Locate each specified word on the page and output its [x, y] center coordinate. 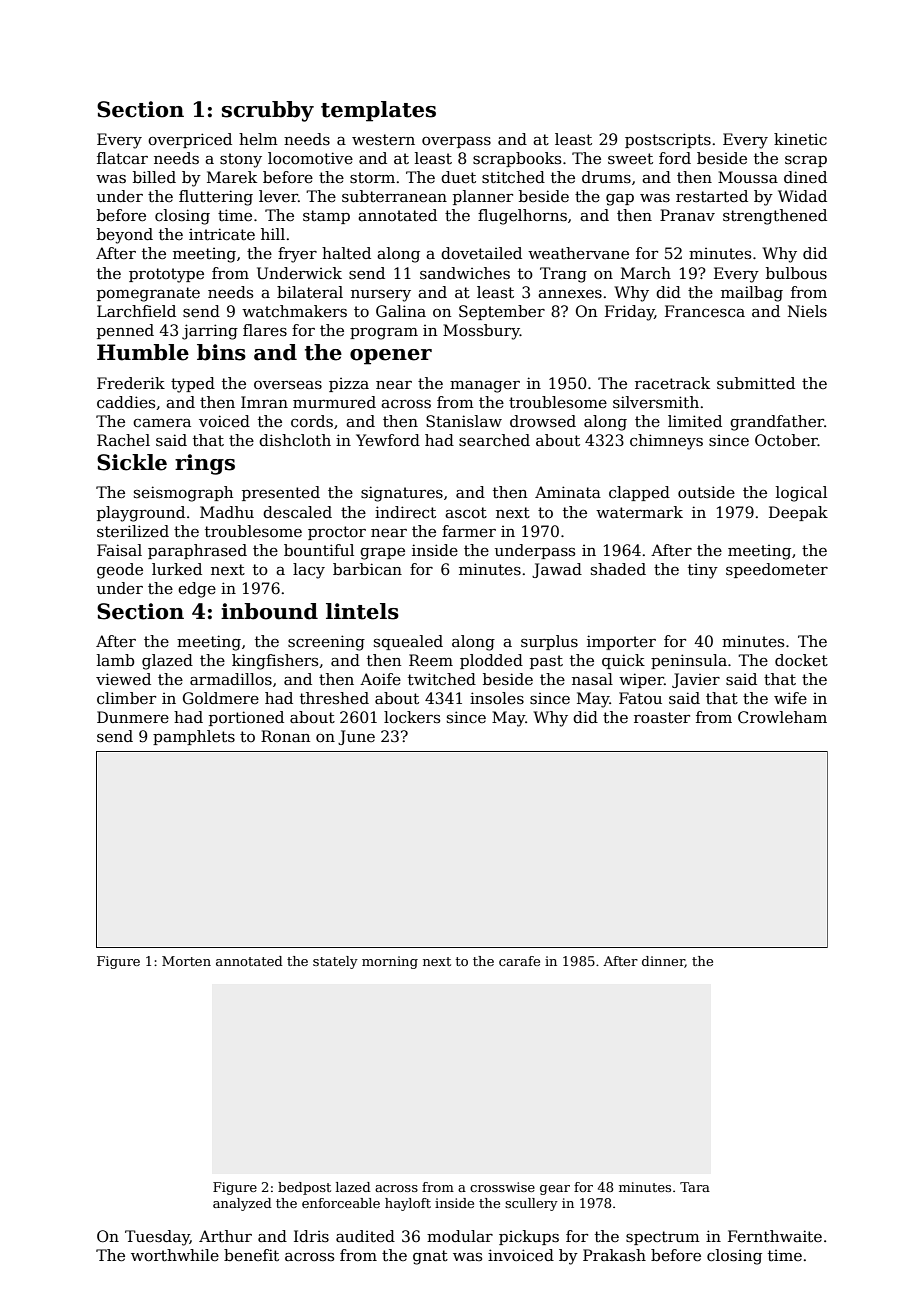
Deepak [798, 513]
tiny [703, 571]
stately [335, 962]
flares [265, 330]
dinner [663, 962]
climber [126, 698]
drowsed [543, 421]
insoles [497, 698]
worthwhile [175, 1255]
